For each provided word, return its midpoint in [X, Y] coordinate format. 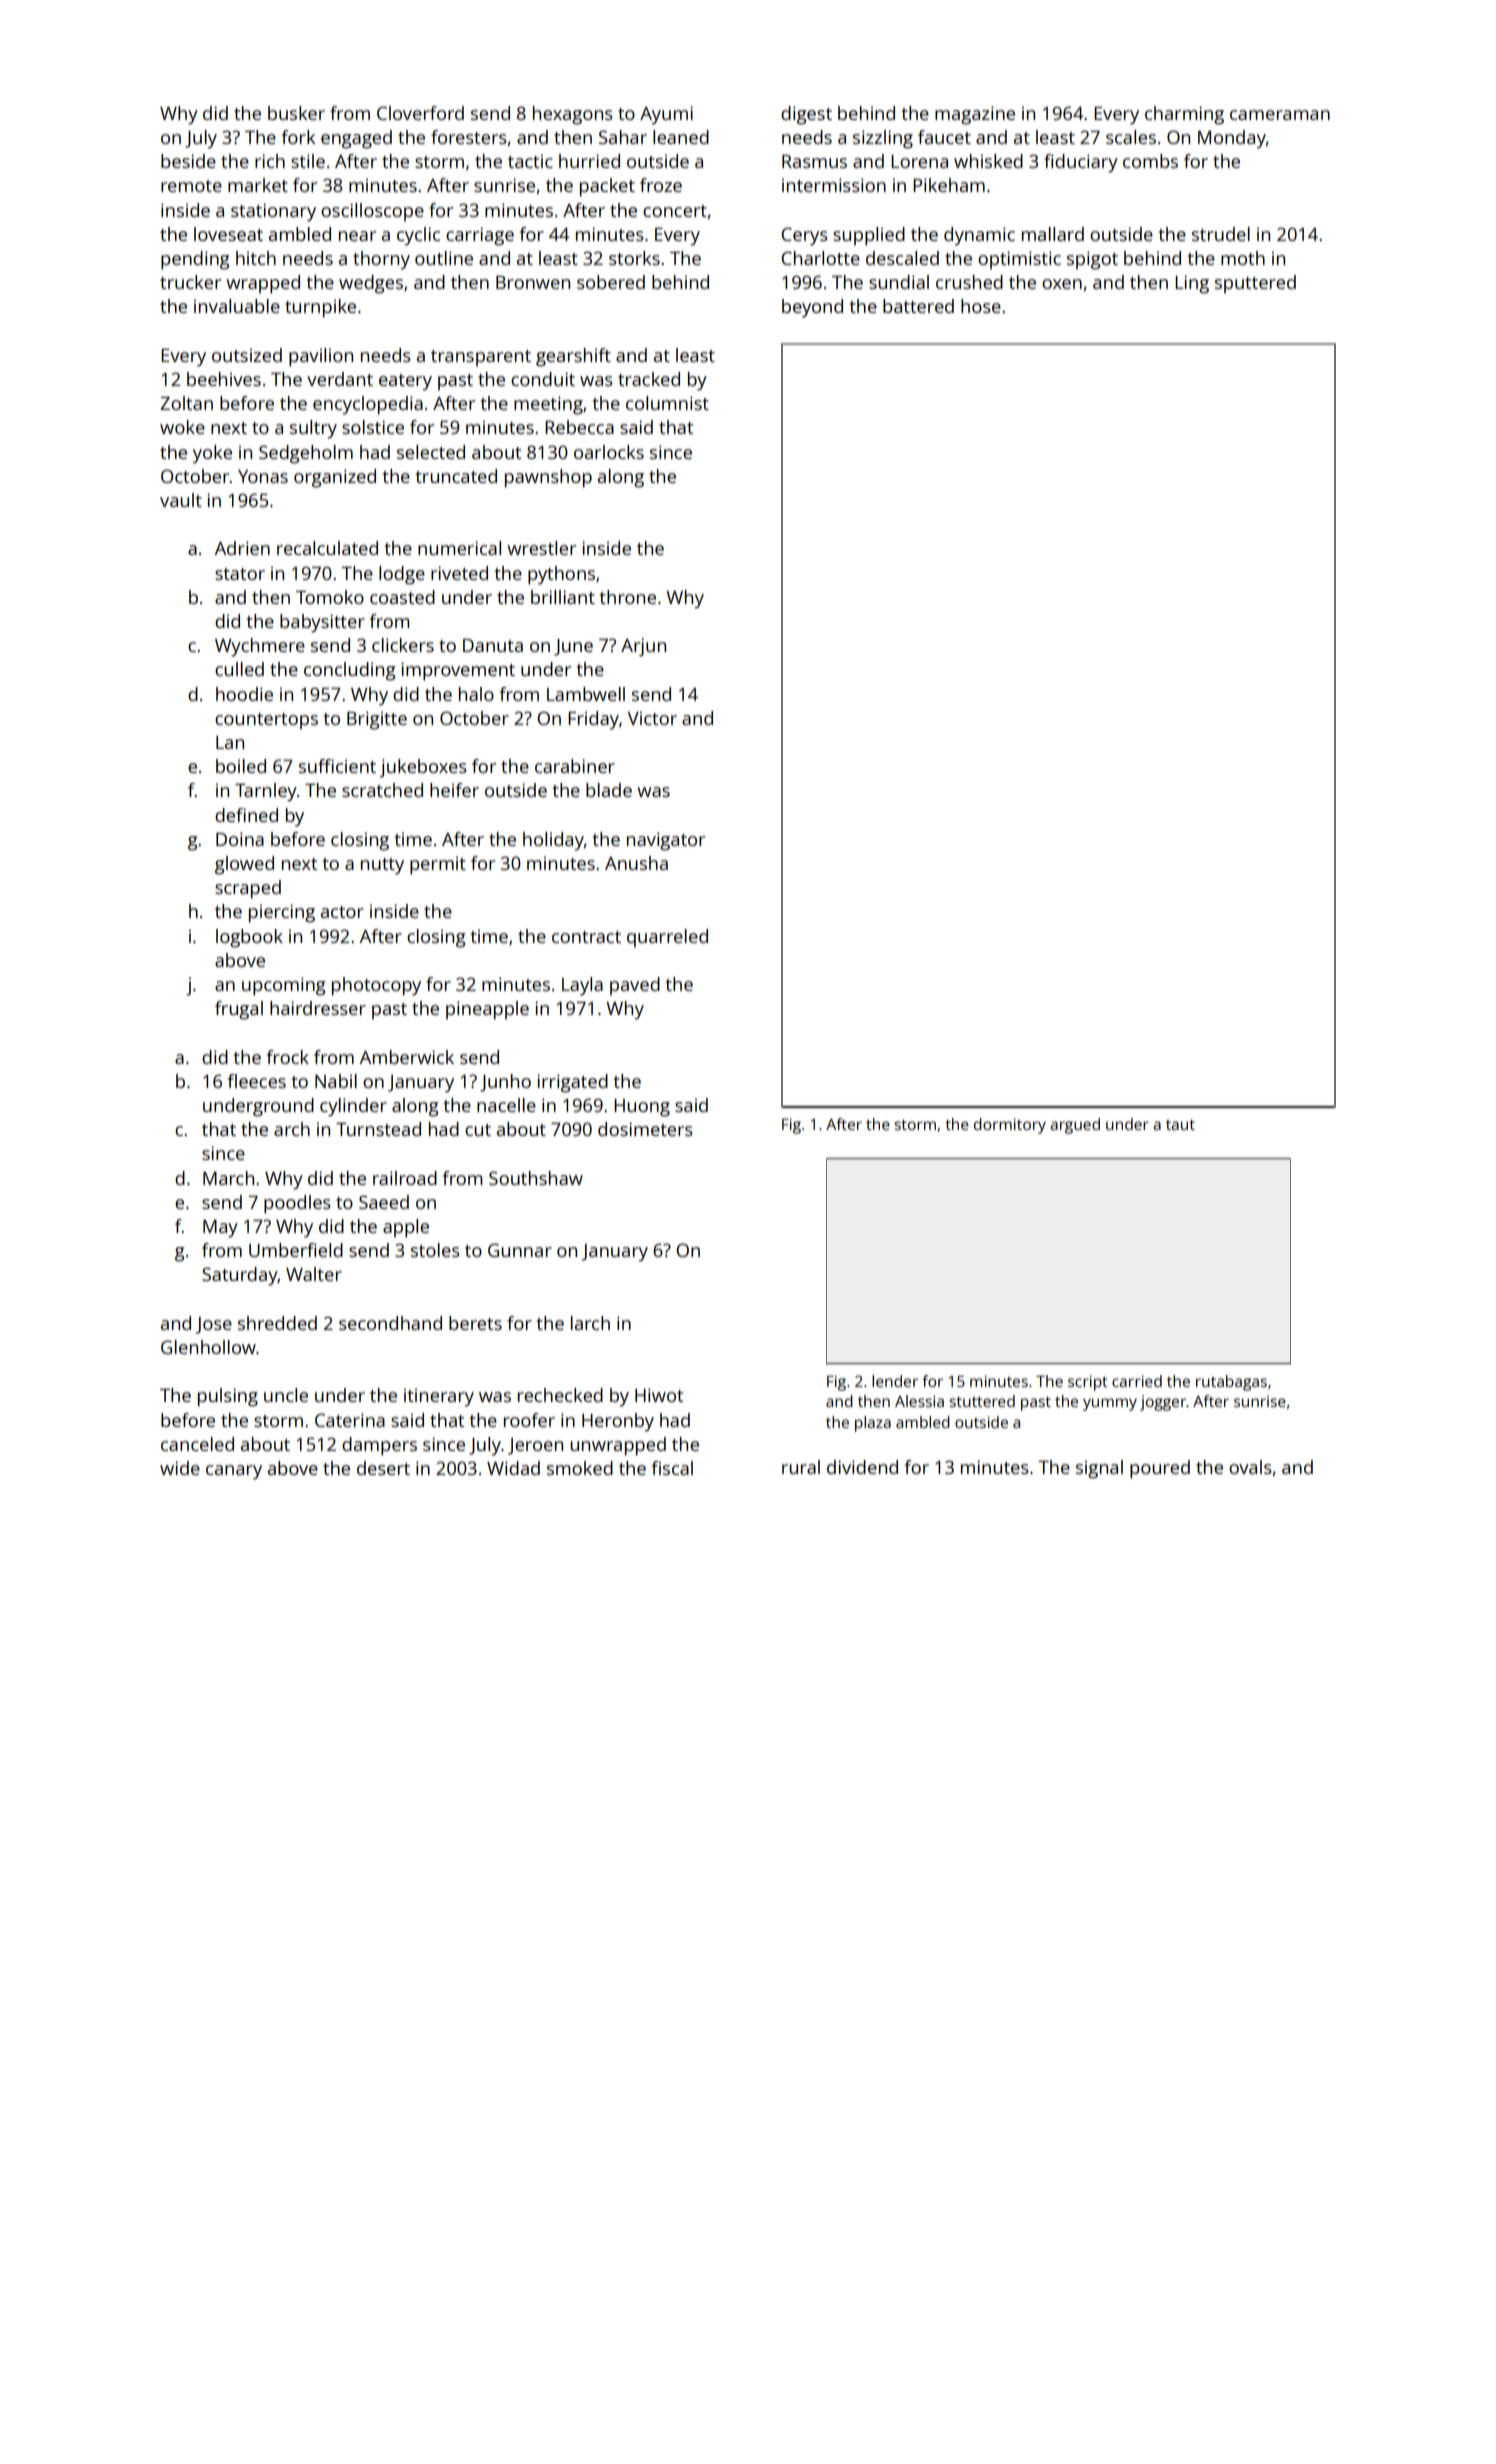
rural [801, 1467]
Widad [513, 1468]
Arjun [643, 647]
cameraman [1280, 115]
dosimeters [645, 1129]
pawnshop [548, 478]
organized [335, 478]
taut [1180, 1124]
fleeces [257, 1081]
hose [981, 306]
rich [270, 161]
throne [628, 597]
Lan [230, 742]
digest [806, 115]
